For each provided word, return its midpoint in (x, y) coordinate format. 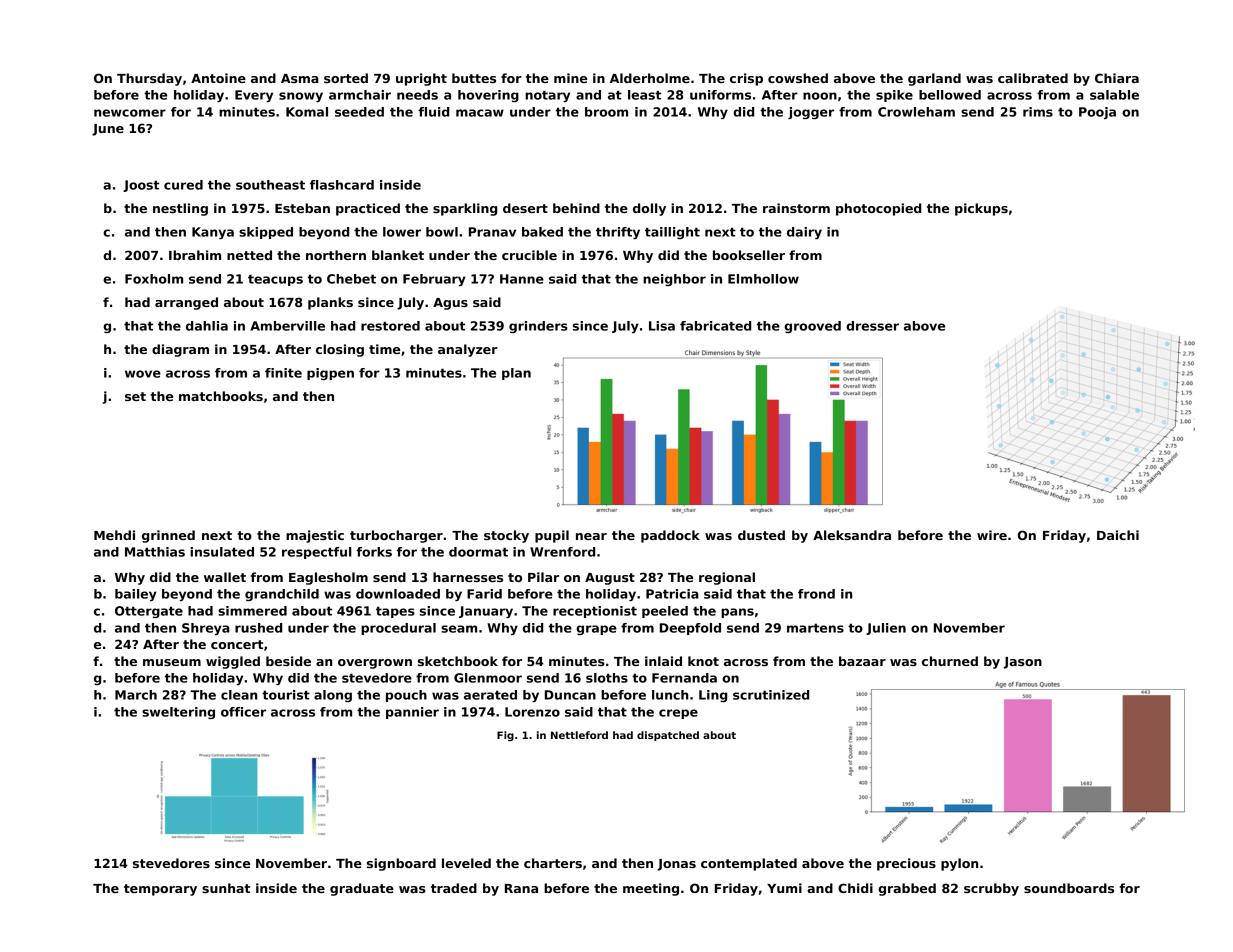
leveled (466, 863)
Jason (1023, 663)
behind (576, 208)
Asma (300, 78)
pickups (981, 209)
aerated (490, 695)
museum (172, 662)
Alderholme (650, 78)
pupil (552, 536)
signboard (401, 864)
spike (894, 96)
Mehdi (114, 535)
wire (992, 535)
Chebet (351, 279)
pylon (959, 864)
